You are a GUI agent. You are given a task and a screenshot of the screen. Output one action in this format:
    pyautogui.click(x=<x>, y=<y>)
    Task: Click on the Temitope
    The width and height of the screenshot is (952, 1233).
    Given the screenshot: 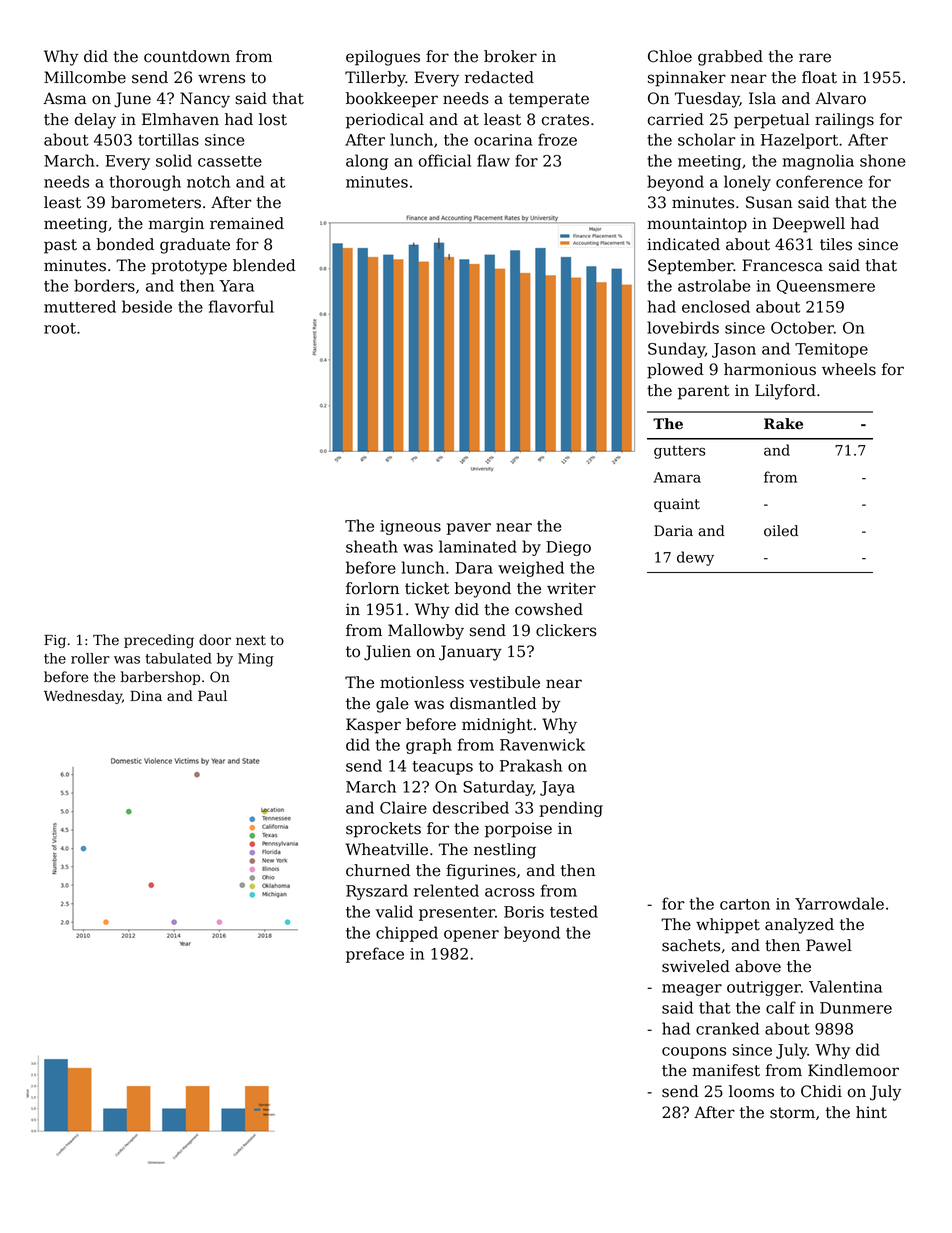 What is the action you would take?
    pyautogui.click(x=831, y=350)
